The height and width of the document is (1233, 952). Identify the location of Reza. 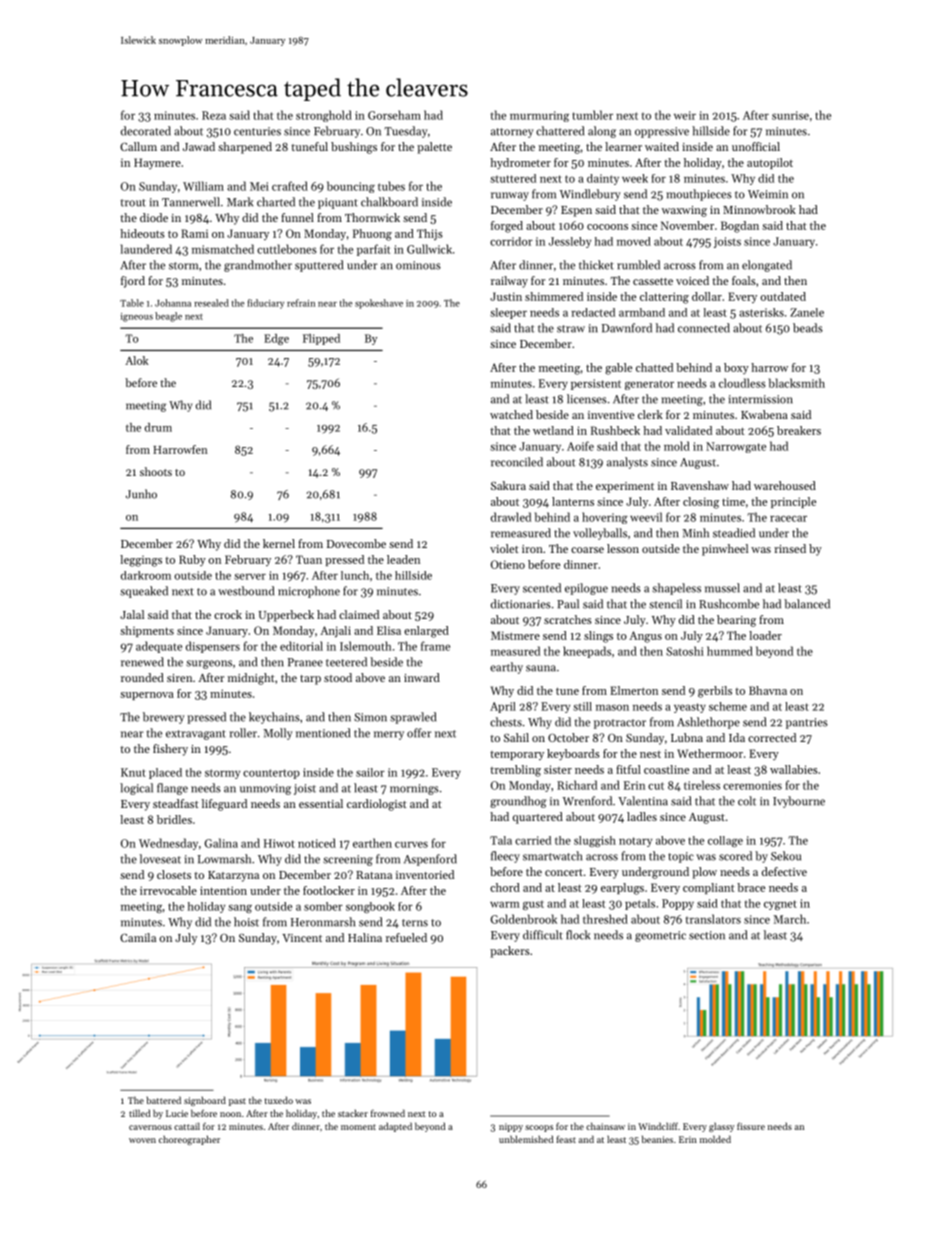
(214, 115).
